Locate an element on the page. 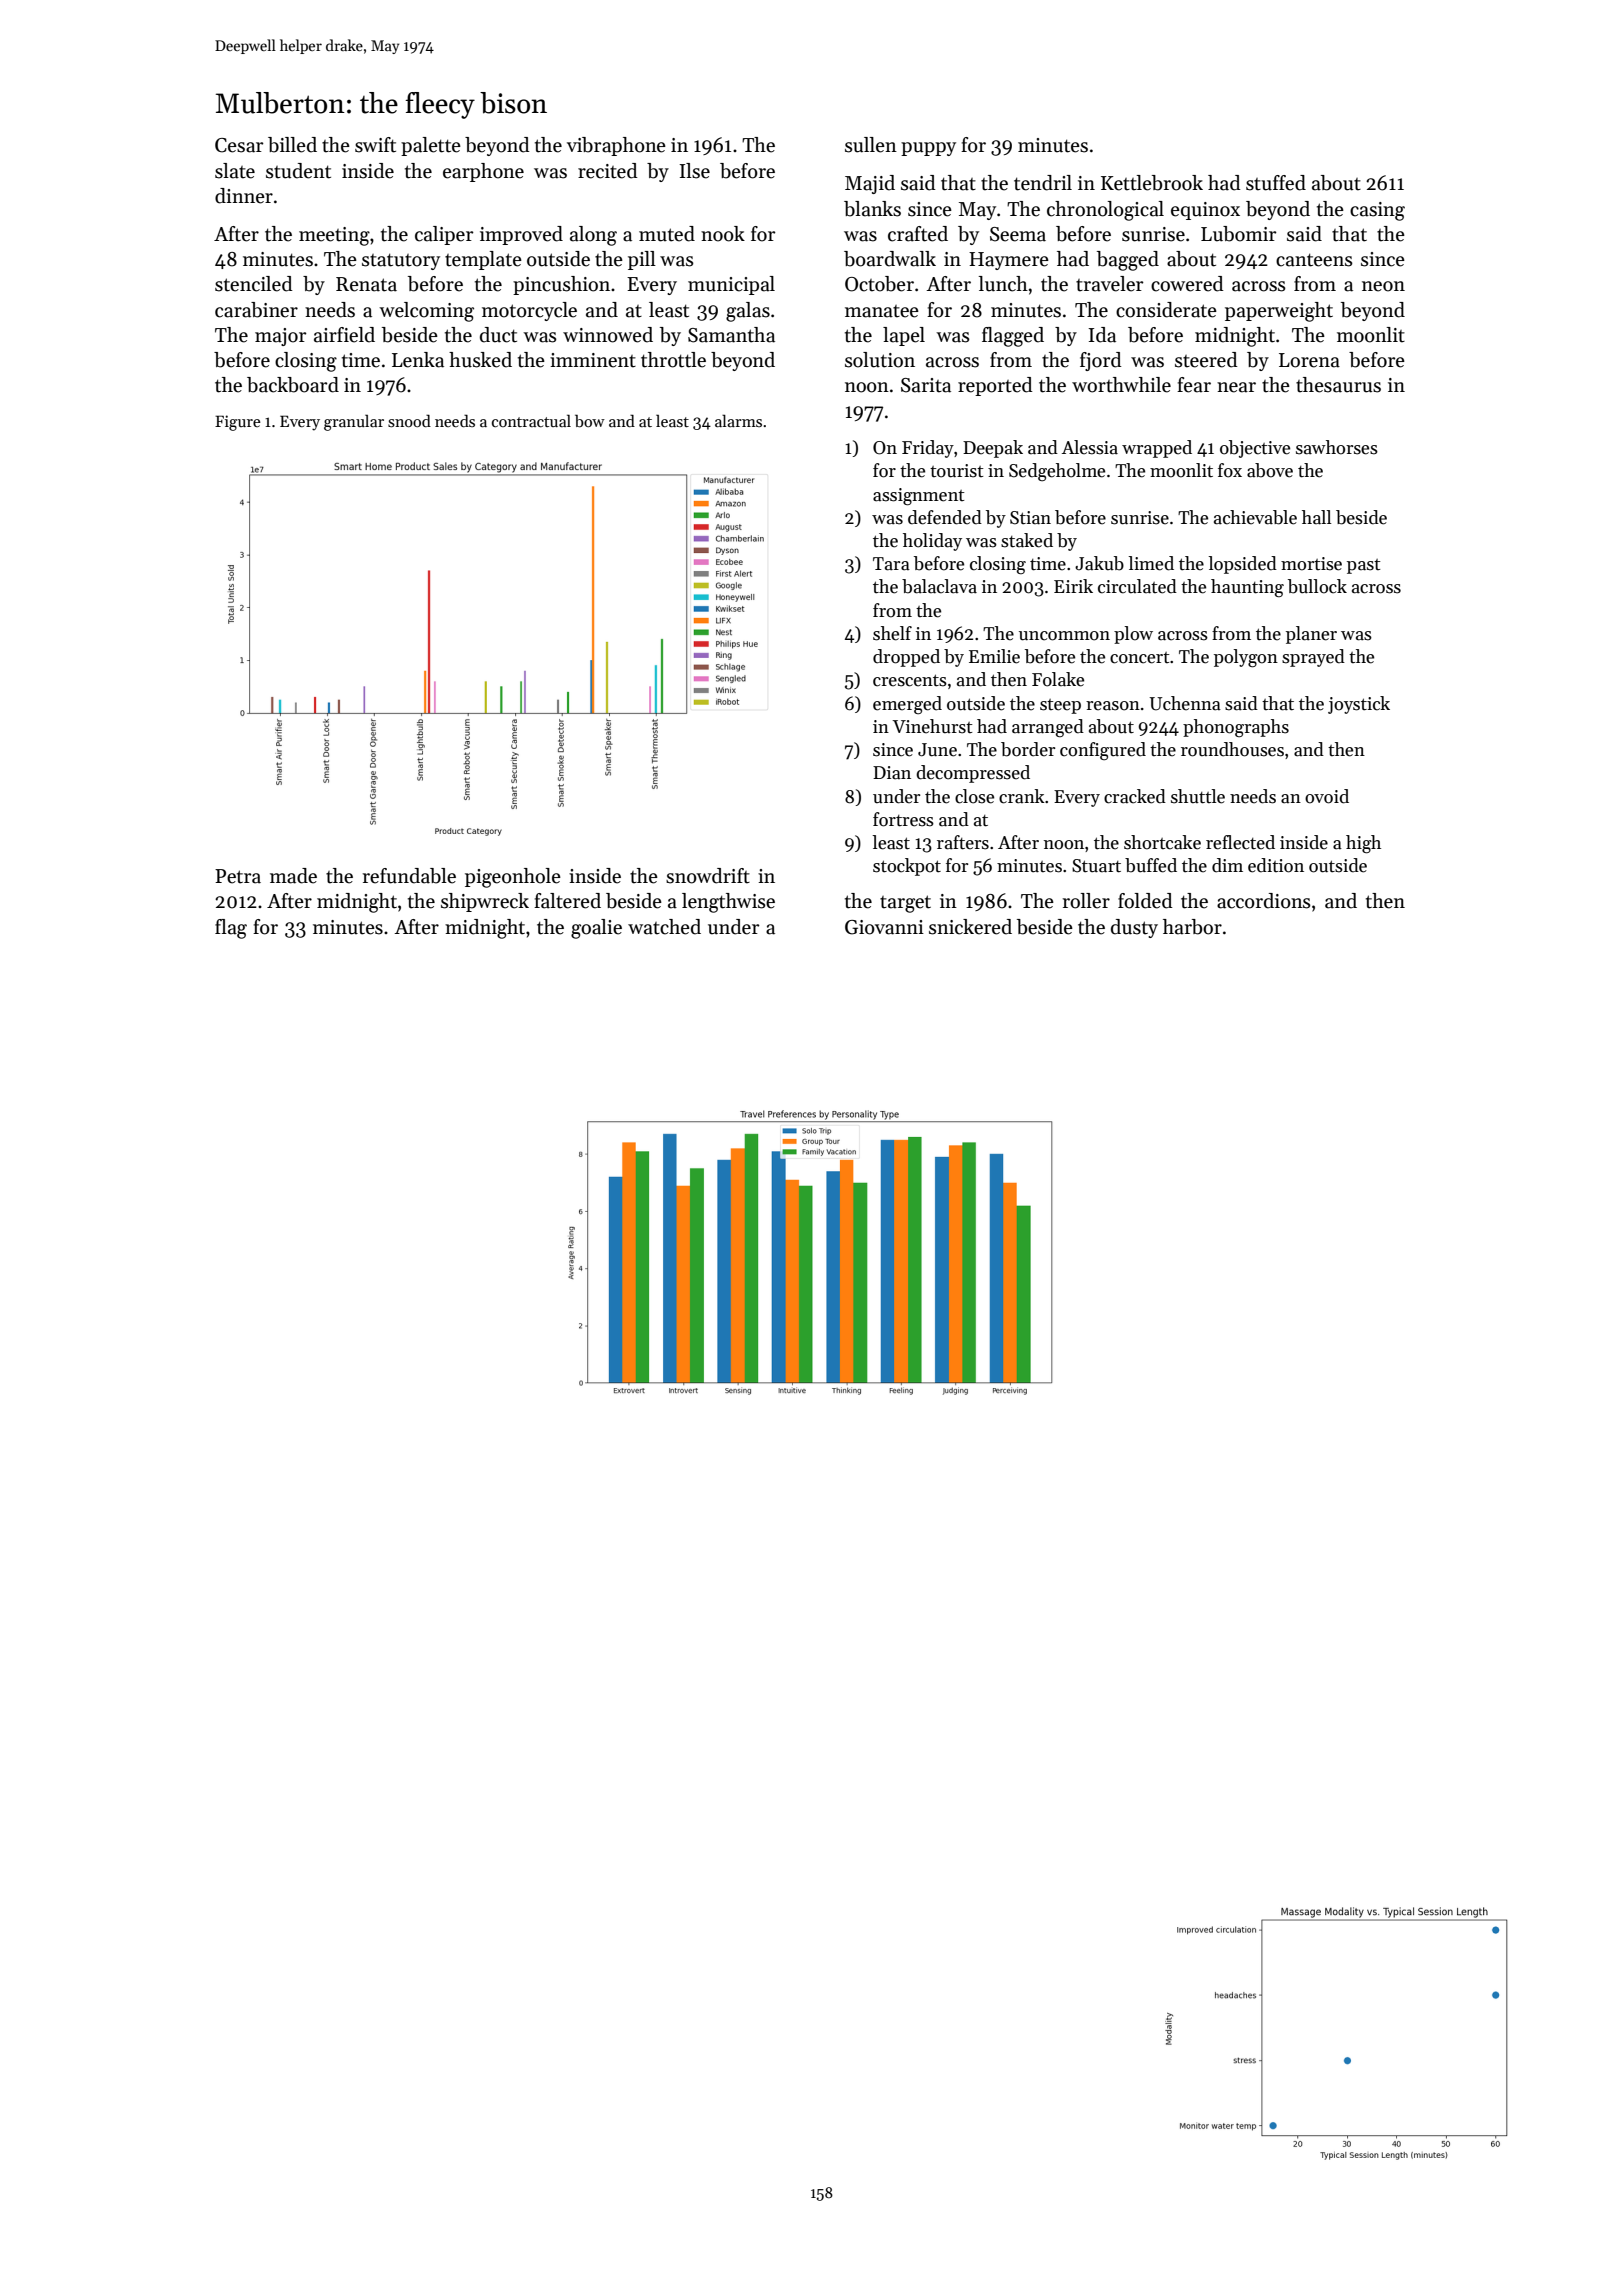 The image size is (1620, 2292). assignment is located at coordinates (919, 497).
